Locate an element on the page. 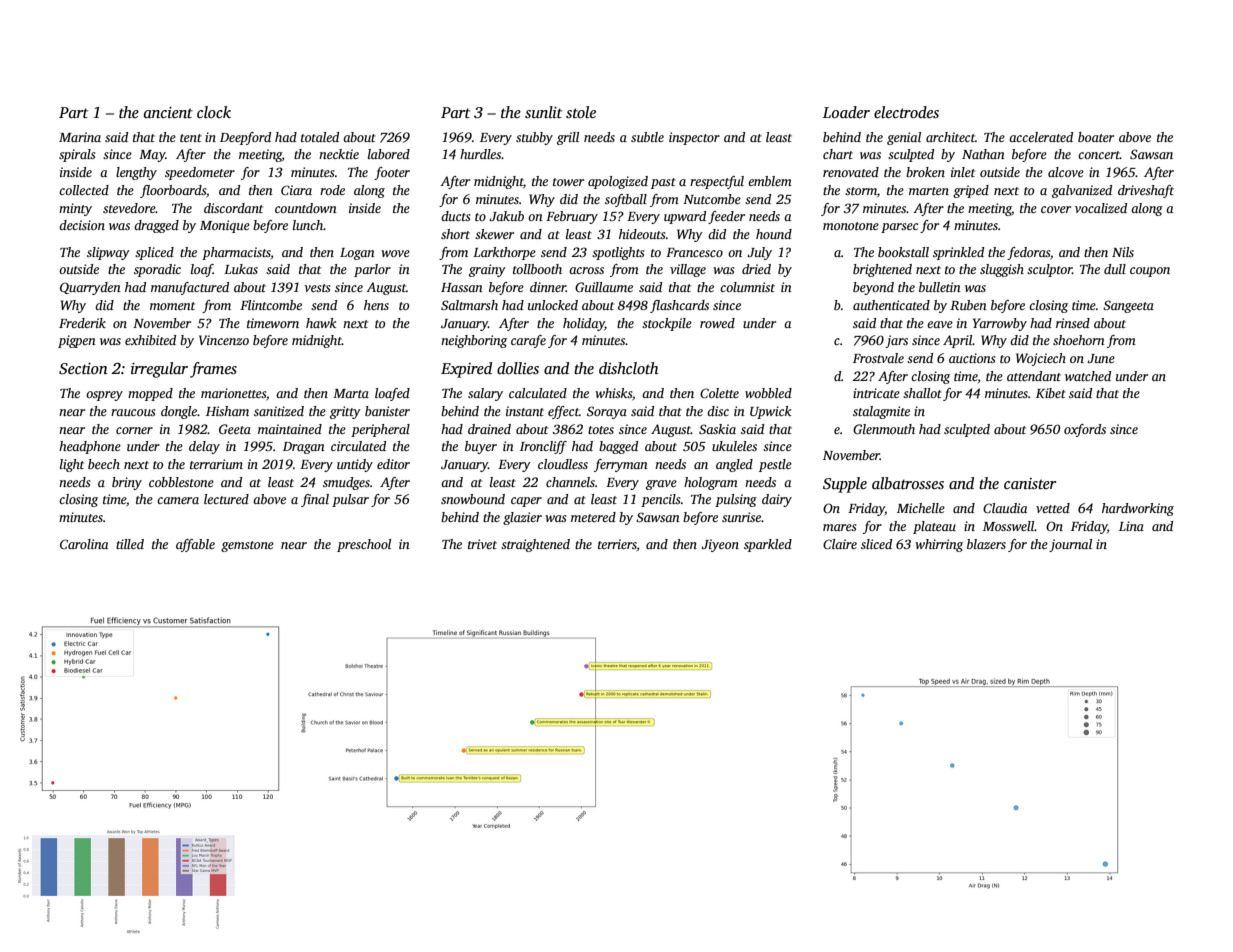  terriers is located at coordinates (617, 544).
